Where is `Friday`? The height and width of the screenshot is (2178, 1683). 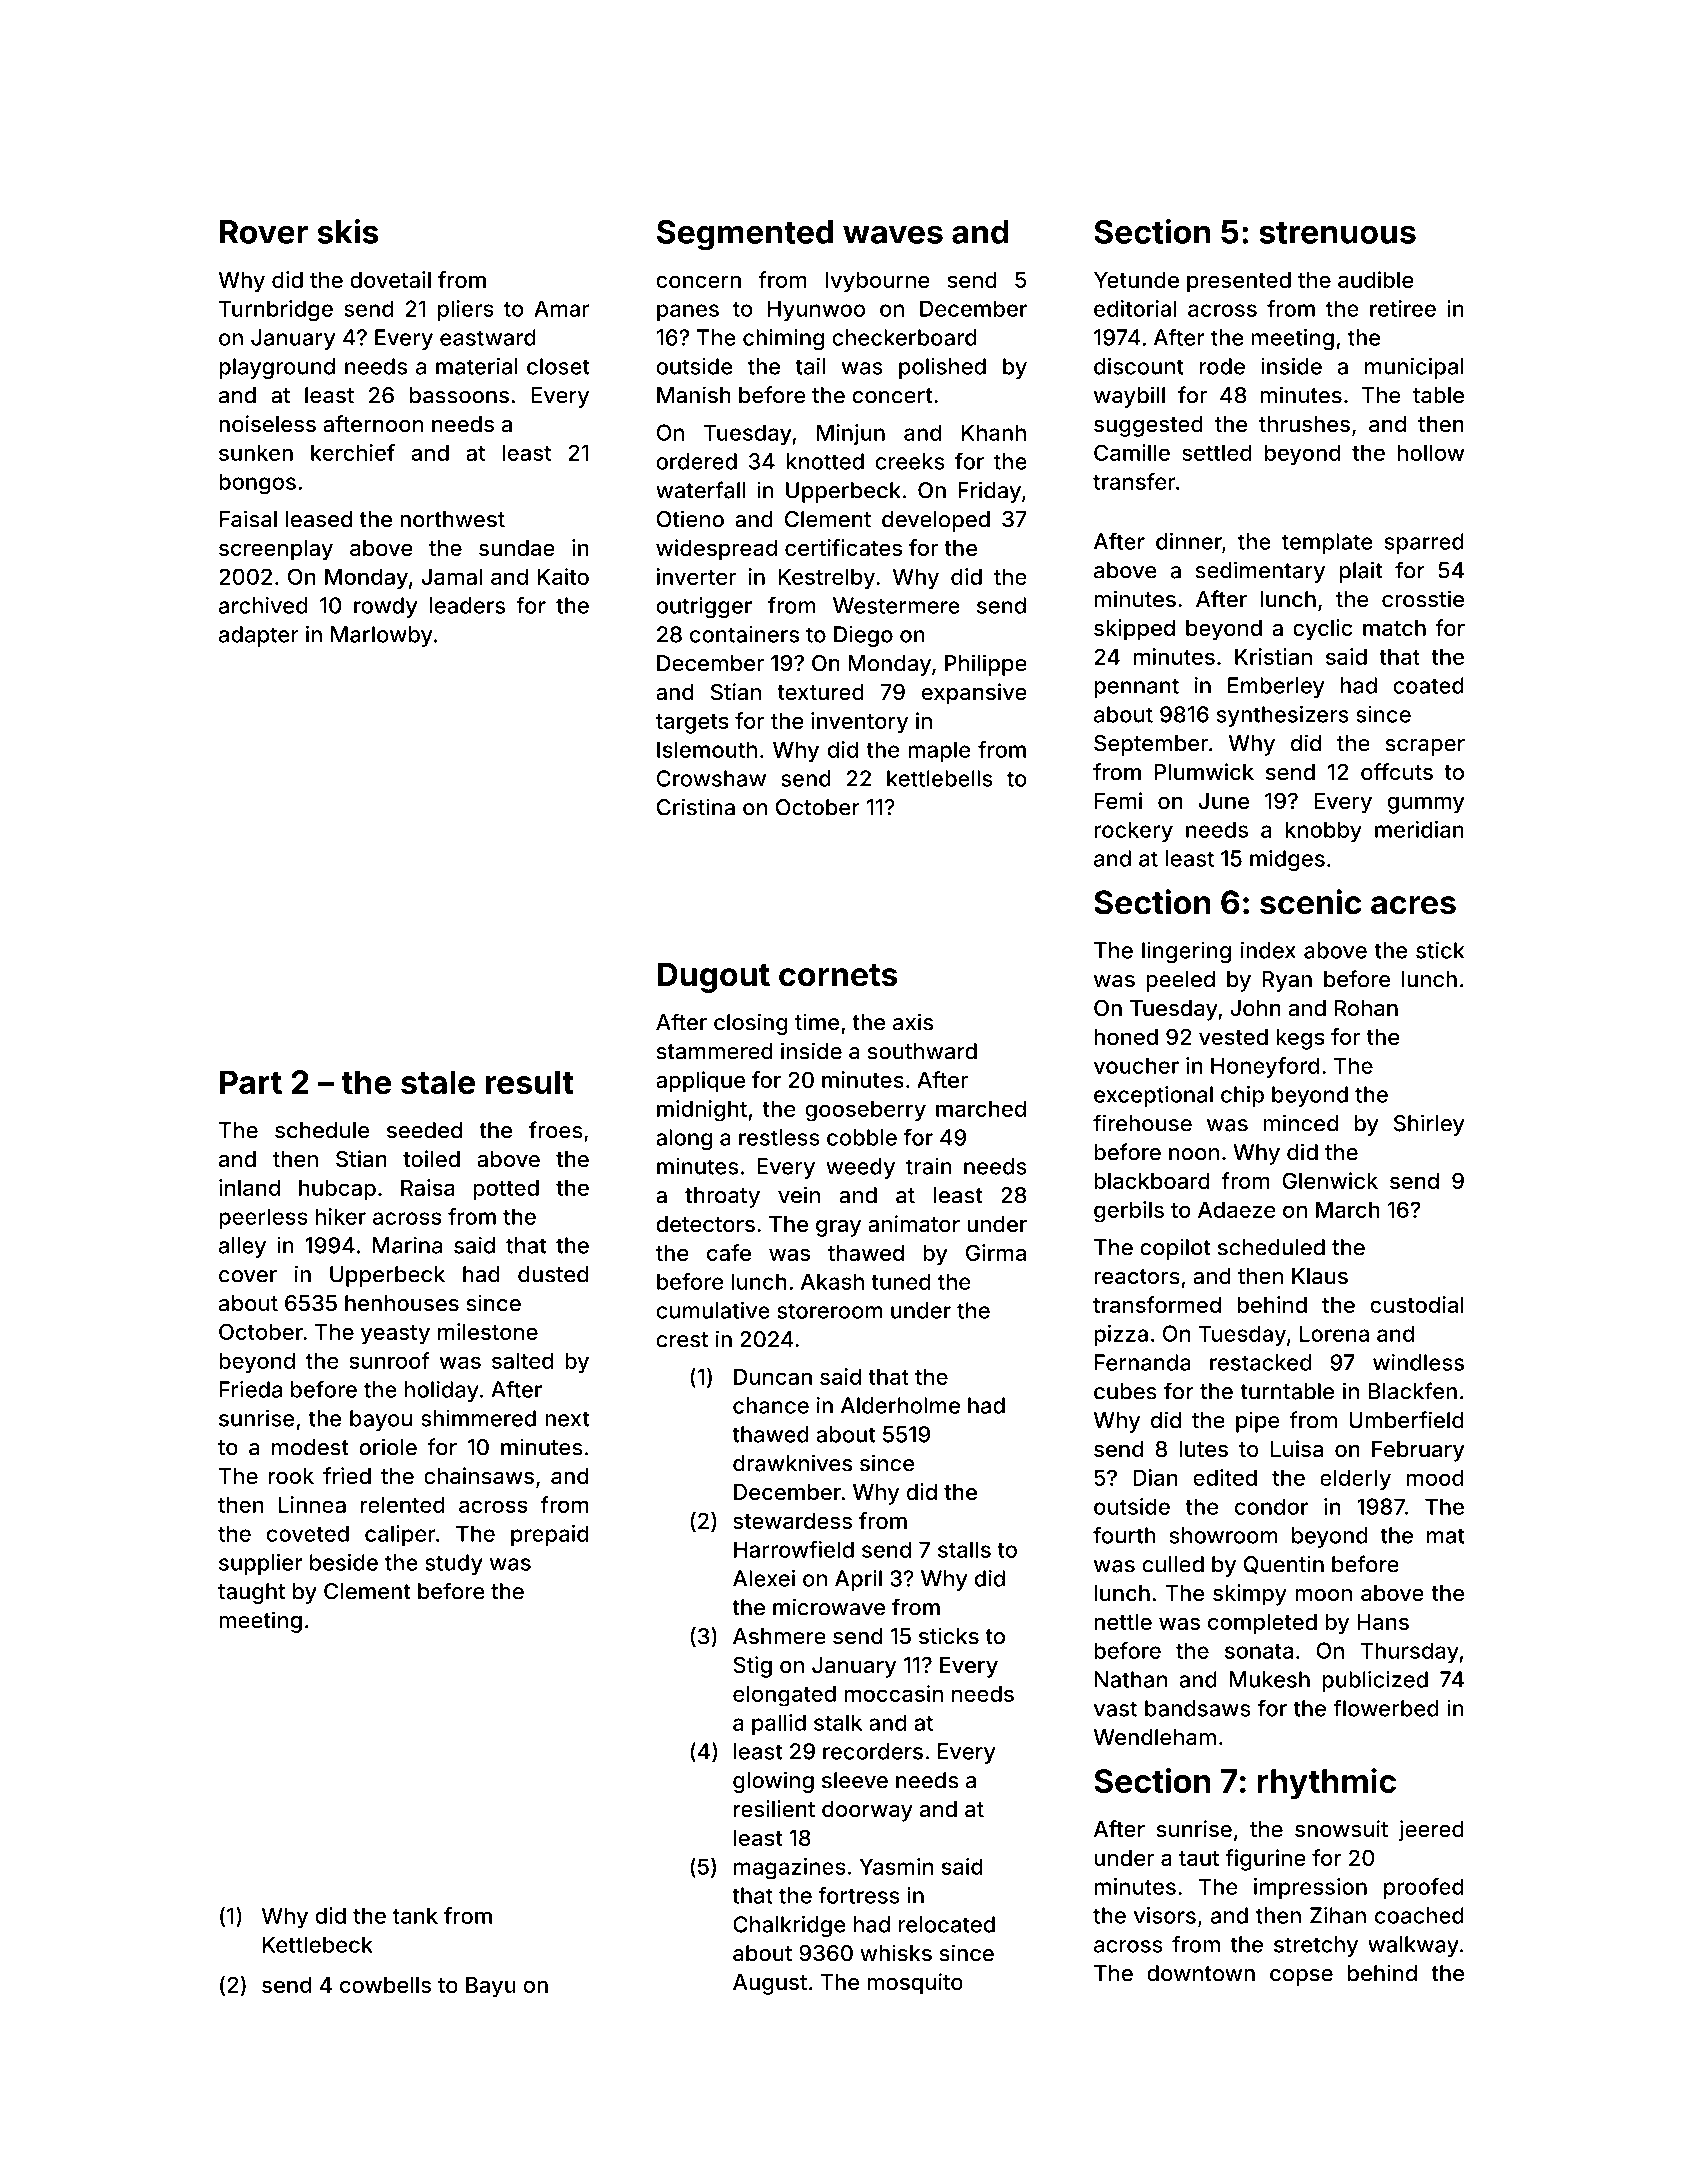
Friday is located at coordinates (989, 492).
